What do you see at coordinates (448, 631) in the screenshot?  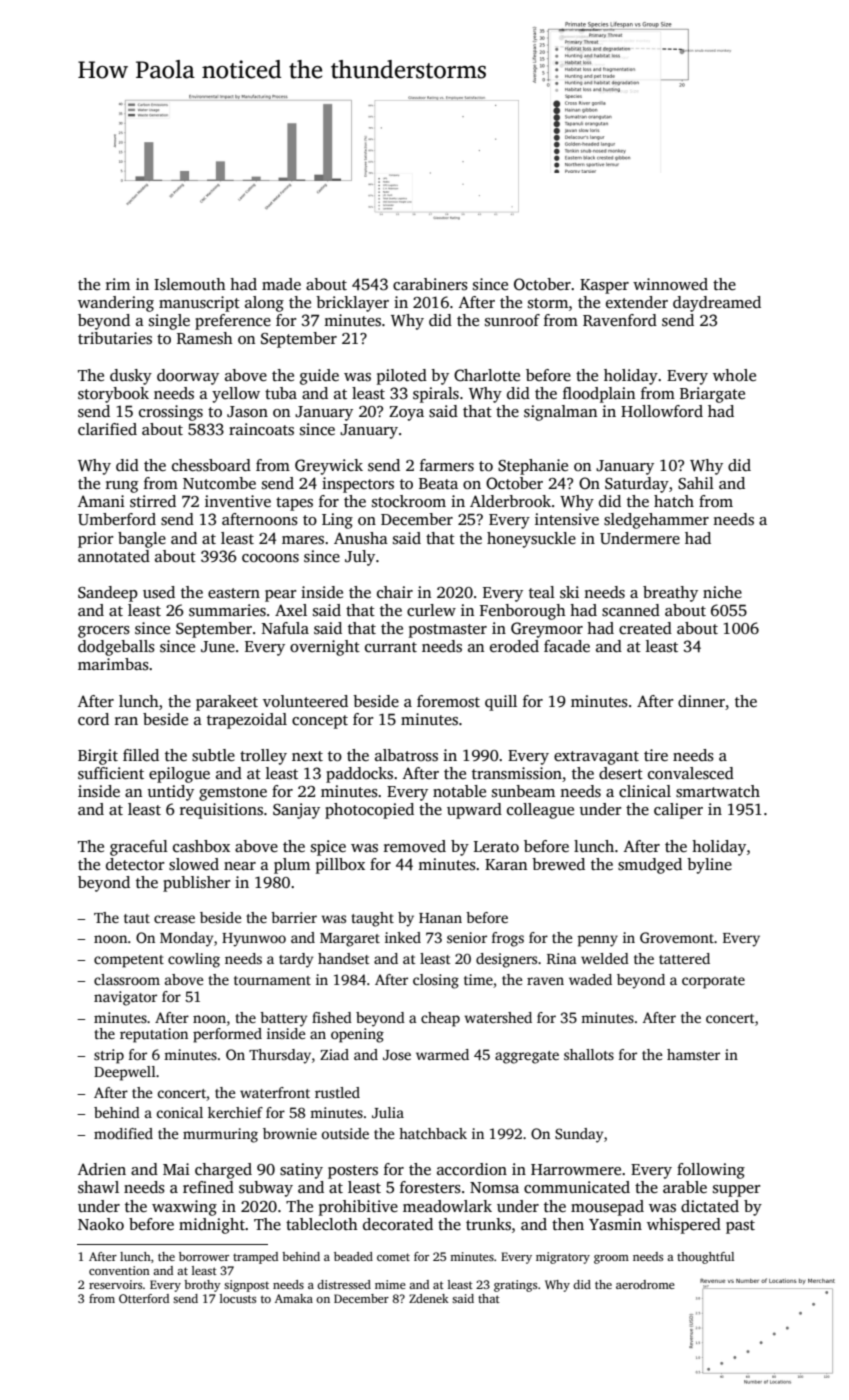 I see `postmaster` at bounding box center [448, 631].
